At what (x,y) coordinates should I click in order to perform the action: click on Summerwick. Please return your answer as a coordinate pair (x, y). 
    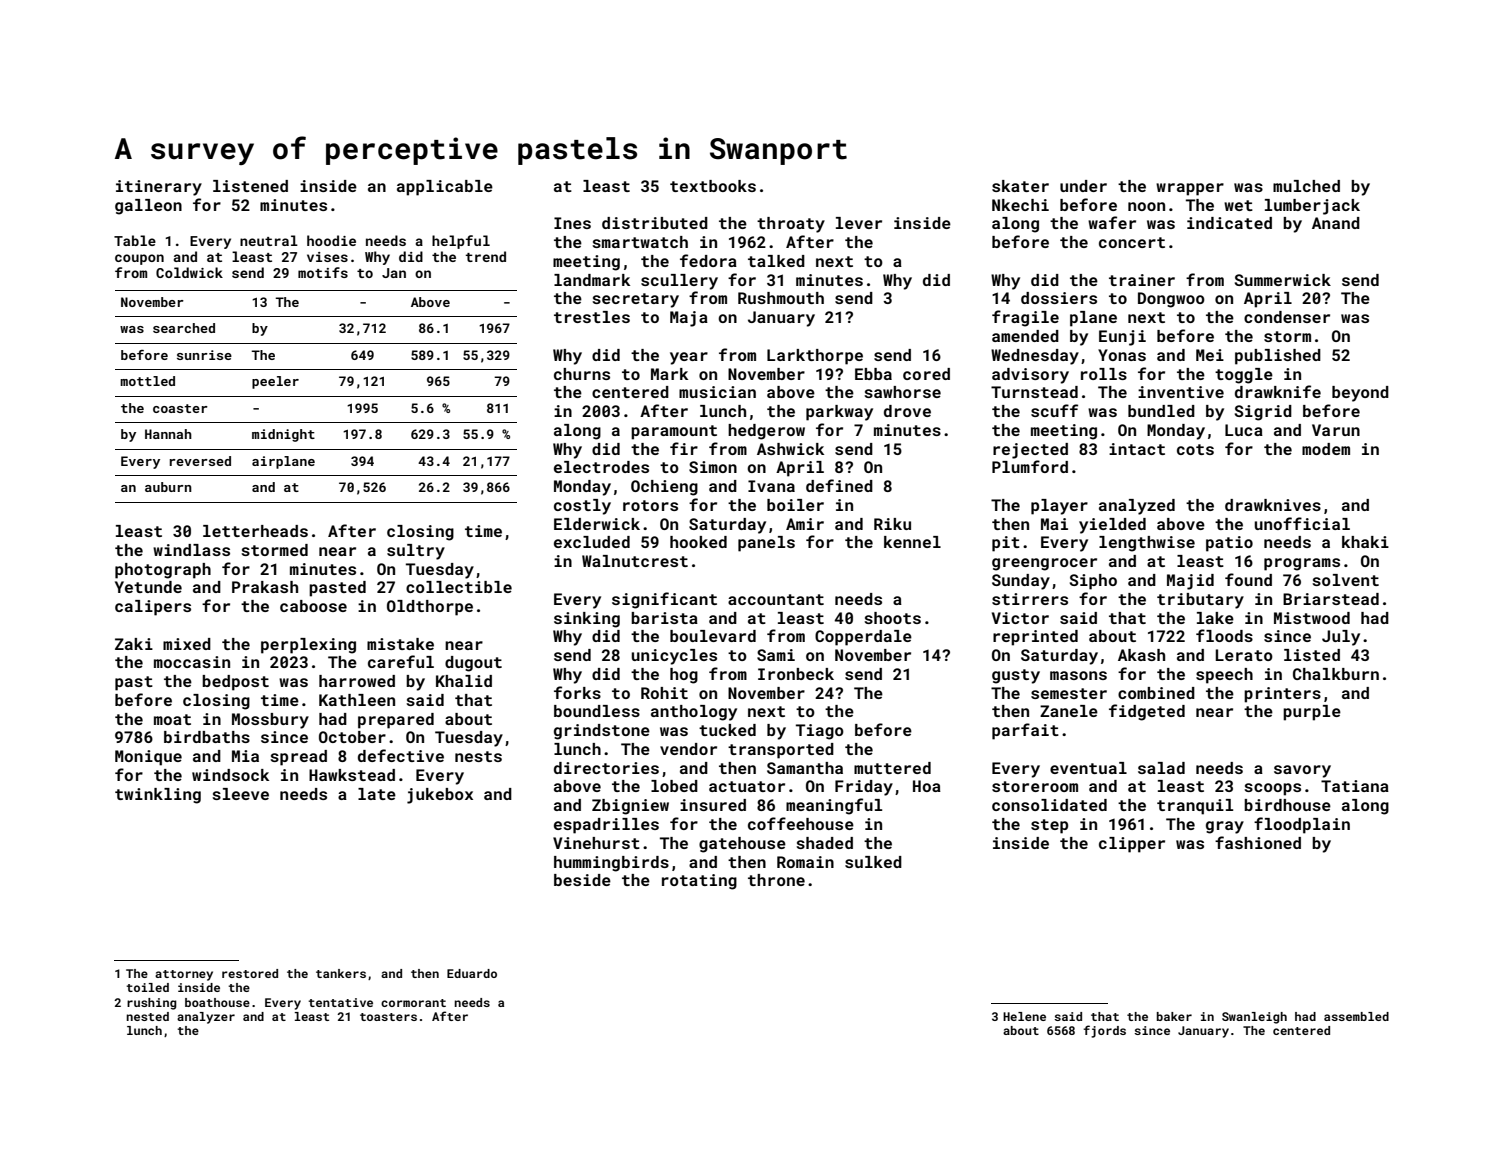
    Looking at the image, I should click on (1283, 280).
